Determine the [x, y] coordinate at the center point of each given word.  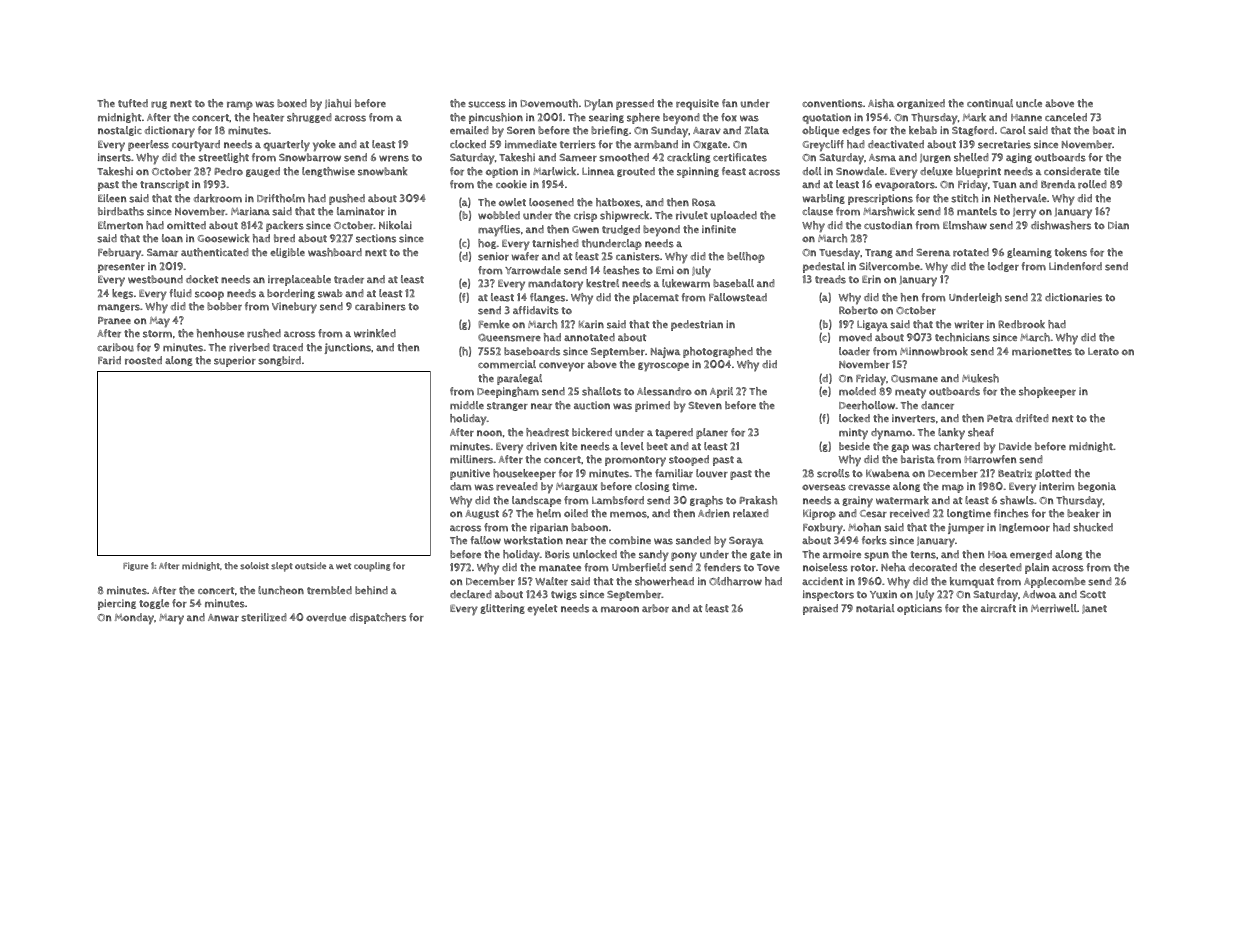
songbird [279, 361]
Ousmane [914, 379]
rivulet [692, 215]
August [482, 514]
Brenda [1058, 184]
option [502, 172]
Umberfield [639, 567]
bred [284, 238]
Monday [134, 619]
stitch [964, 198]
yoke [324, 146]
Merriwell [1054, 608]
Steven [705, 405]
